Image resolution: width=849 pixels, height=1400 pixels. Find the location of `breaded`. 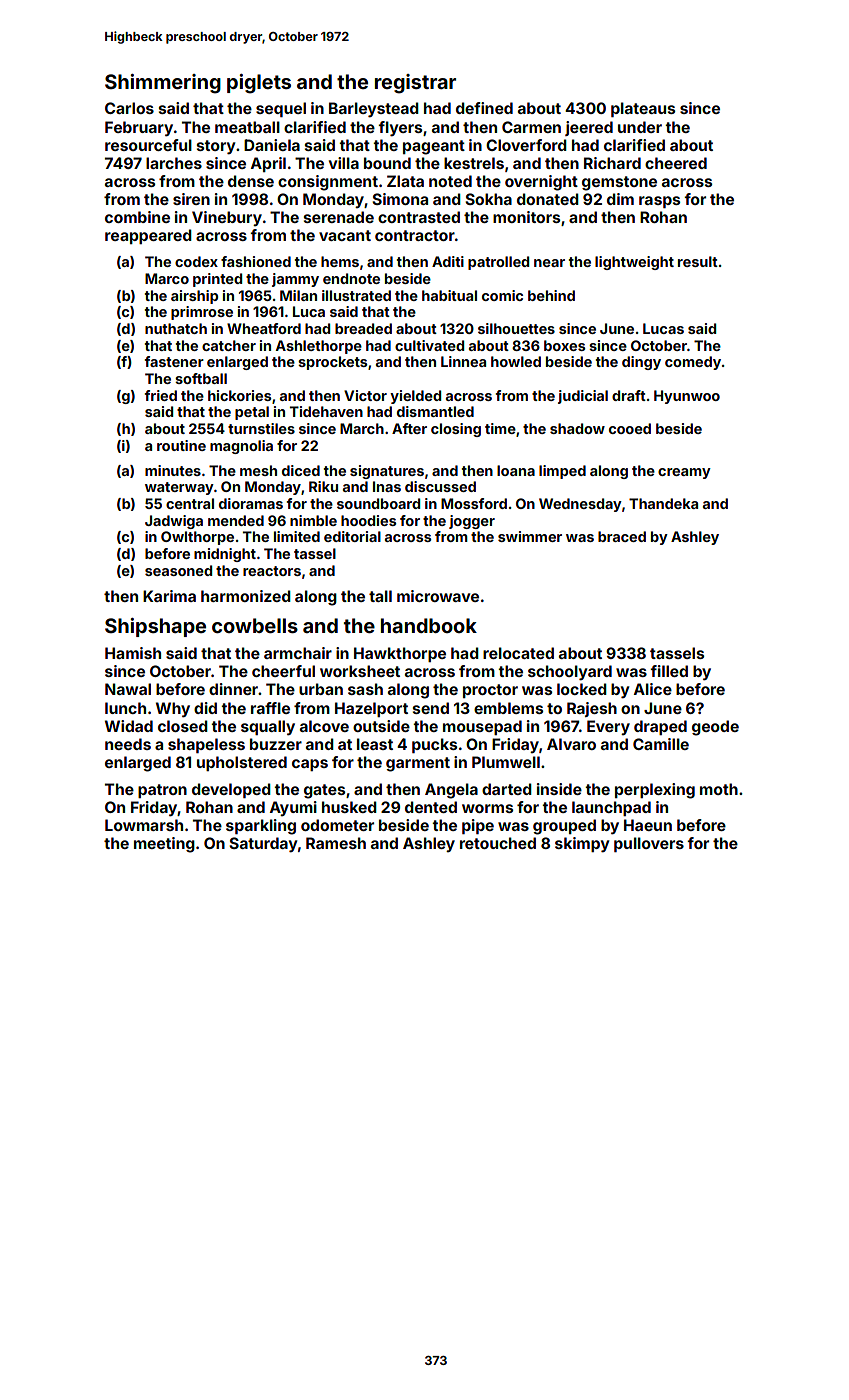

breaded is located at coordinates (363, 328).
